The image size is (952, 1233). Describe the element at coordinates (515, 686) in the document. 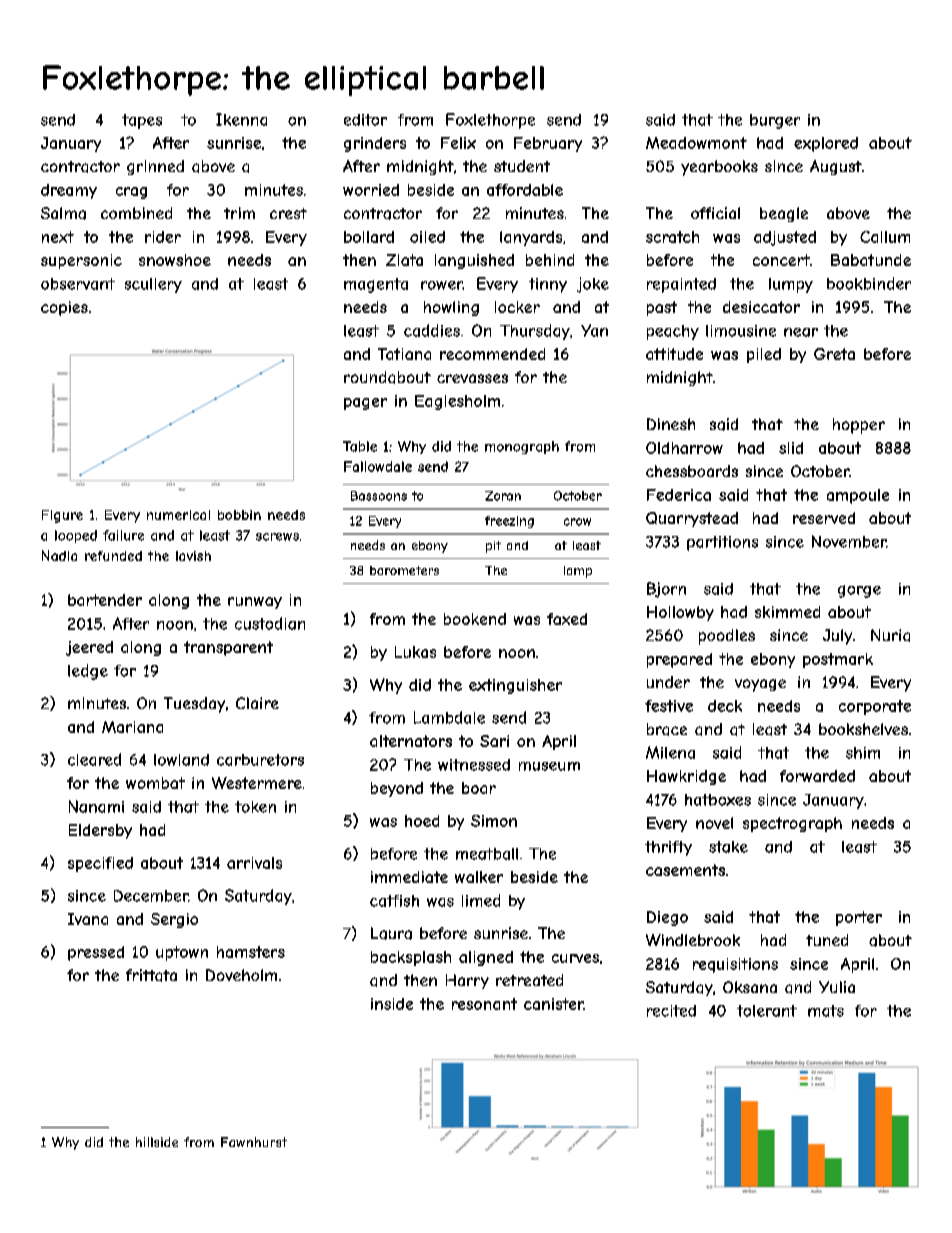

I see `extinguisher` at that location.
